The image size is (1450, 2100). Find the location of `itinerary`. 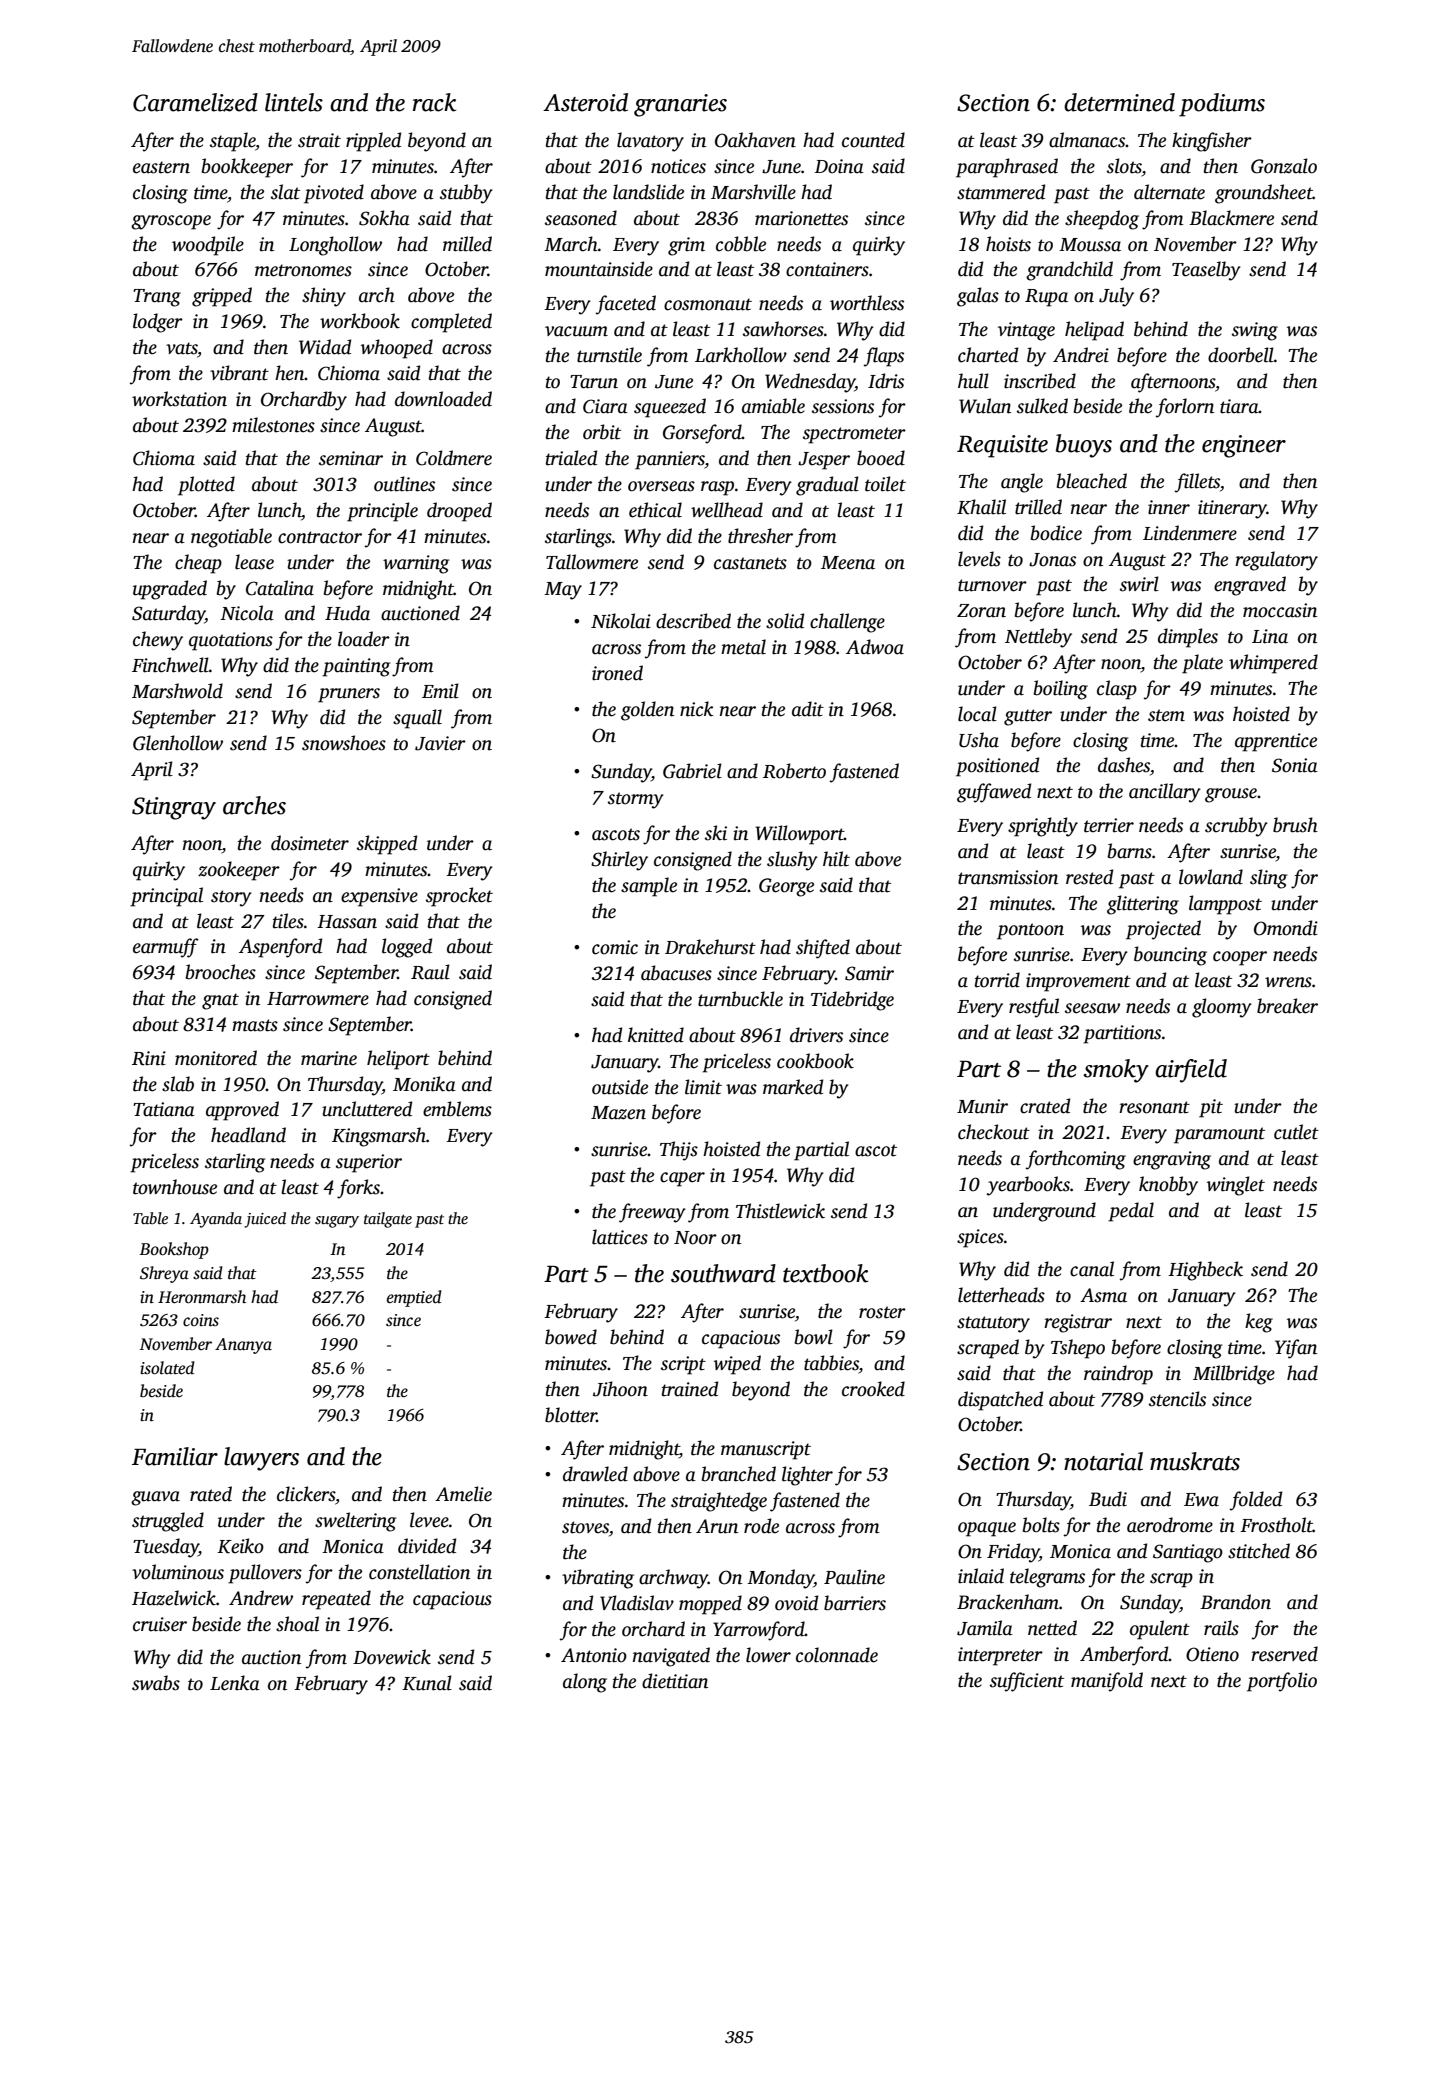

itinerary is located at coordinates (1232, 509).
